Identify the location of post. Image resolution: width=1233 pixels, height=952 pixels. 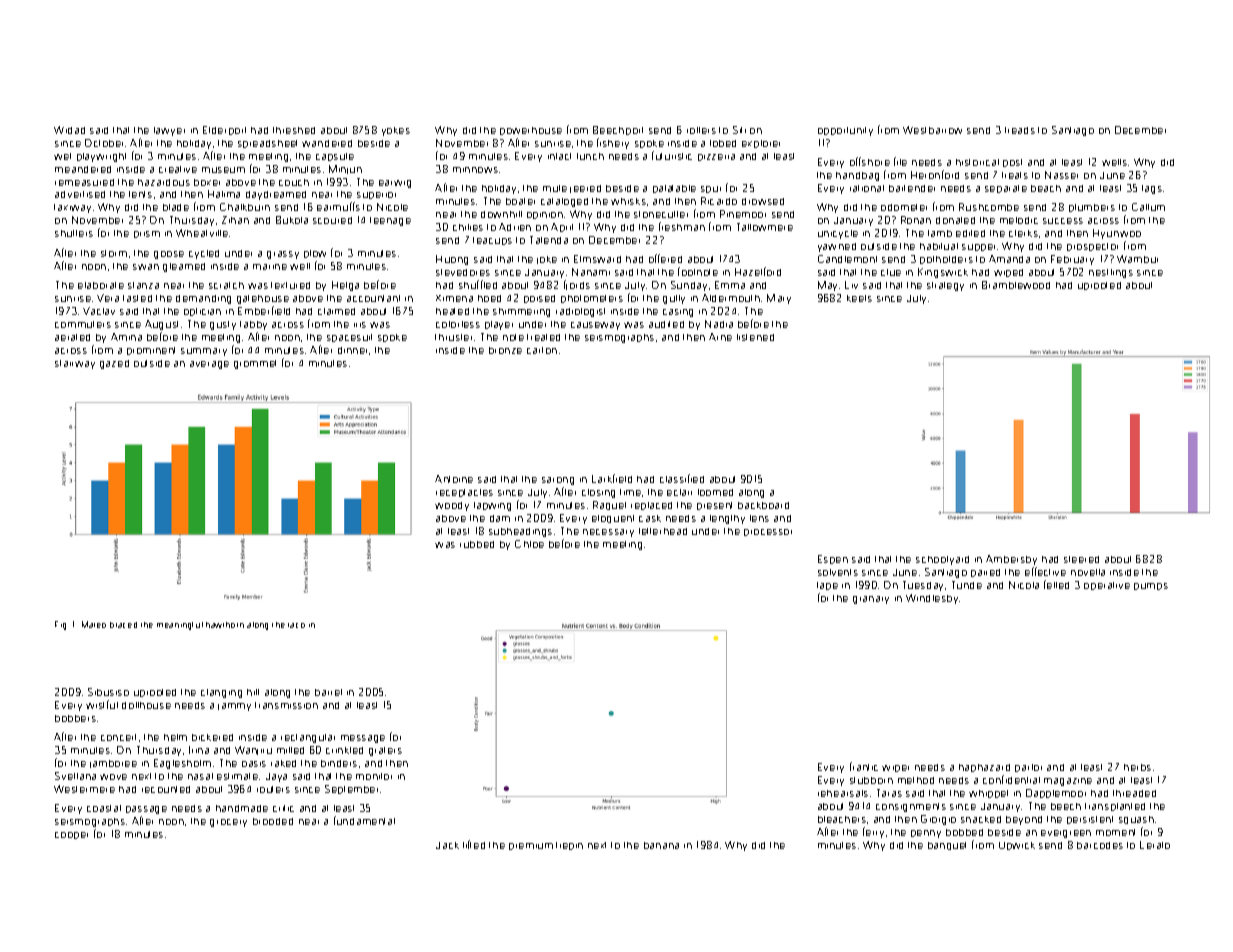
(1012, 163).
